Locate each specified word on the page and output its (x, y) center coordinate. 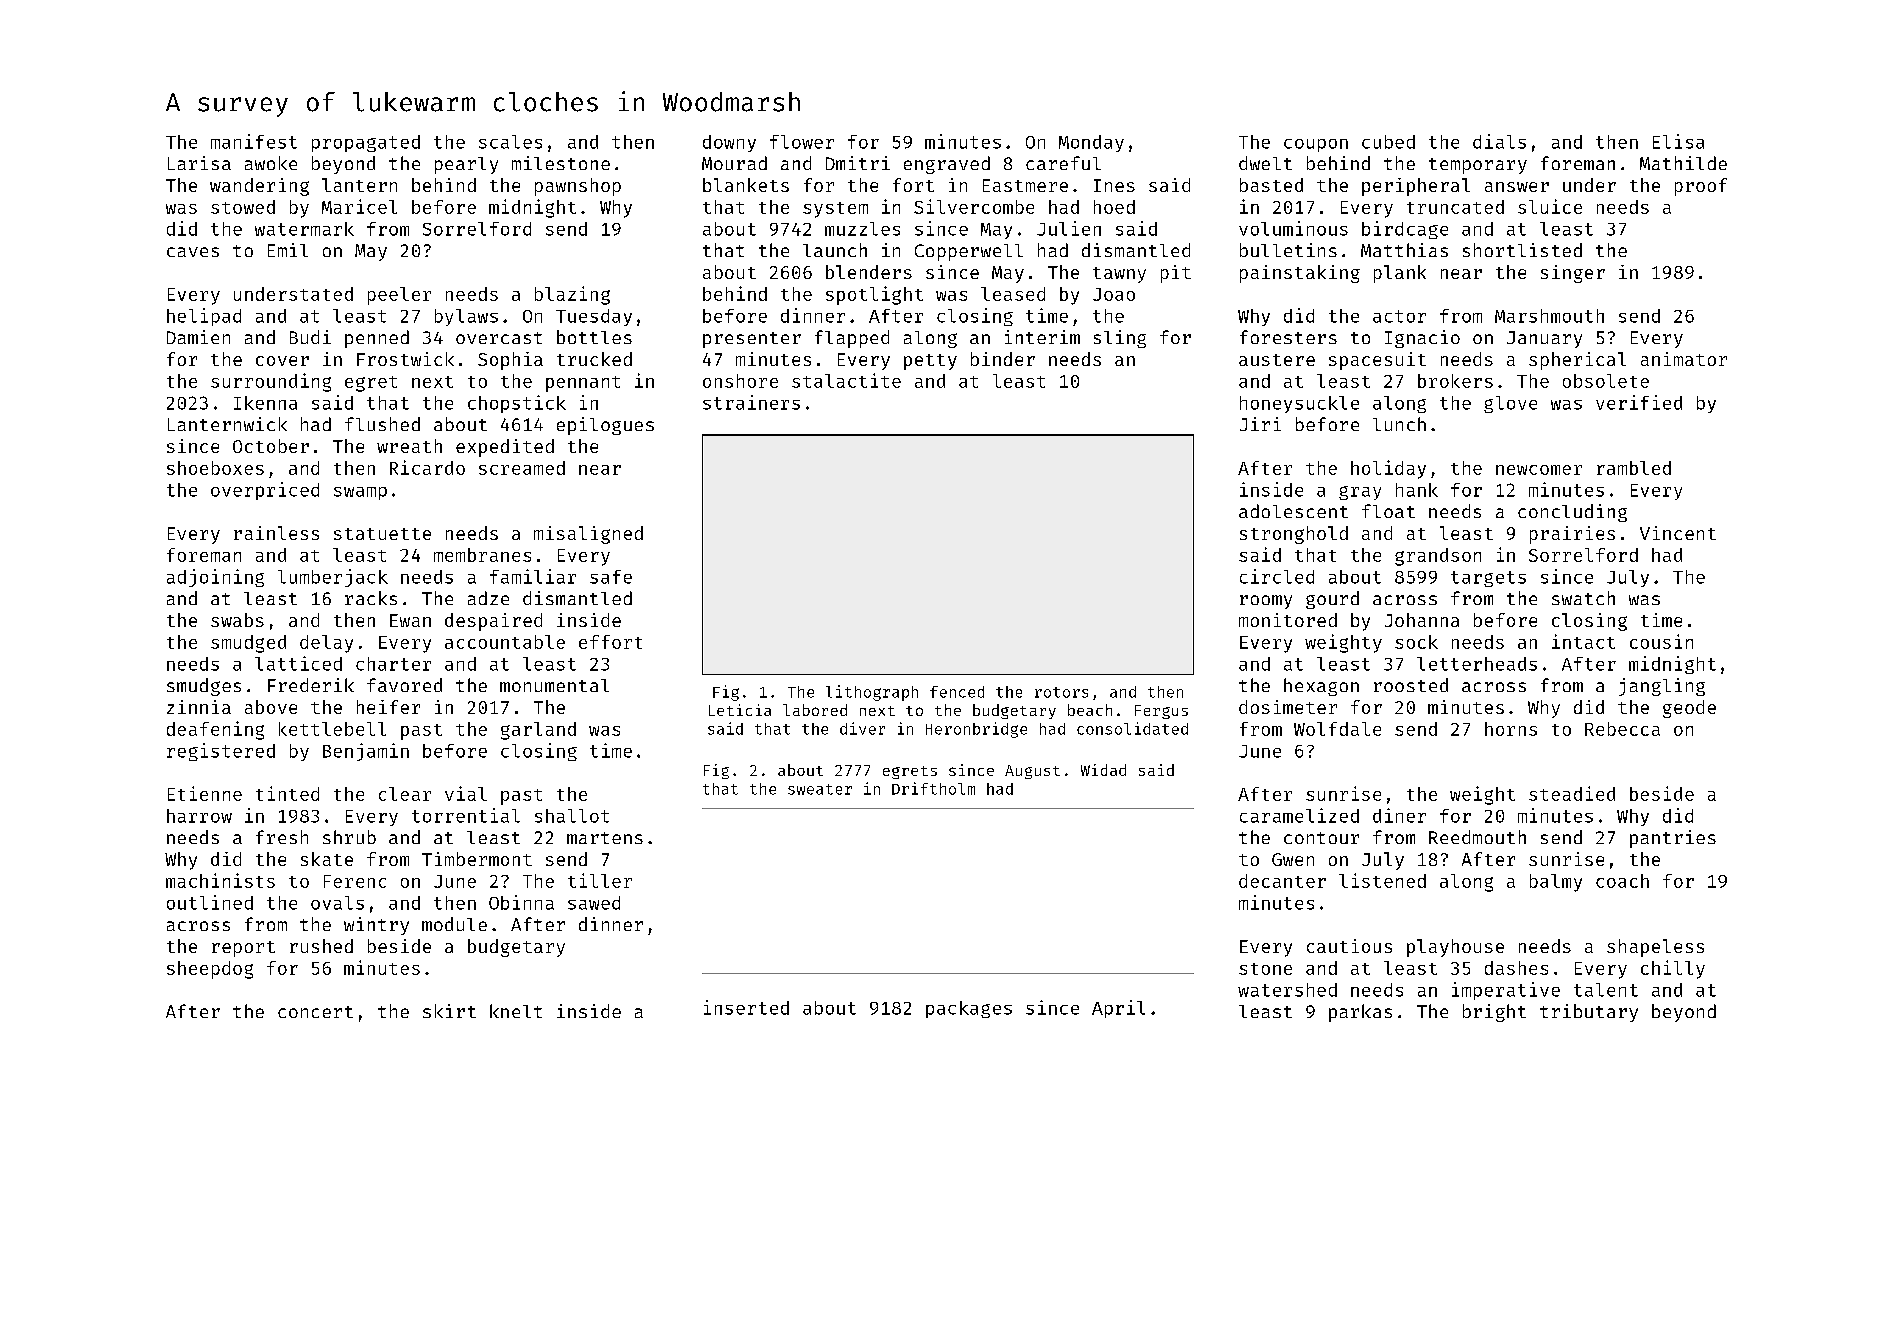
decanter (1282, 881)
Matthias (1404, 250)
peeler (399, 296)
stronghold (1294, 535)
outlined (210, 902)
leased (1013, 294)
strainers (751, 402)
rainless (276, 533)
